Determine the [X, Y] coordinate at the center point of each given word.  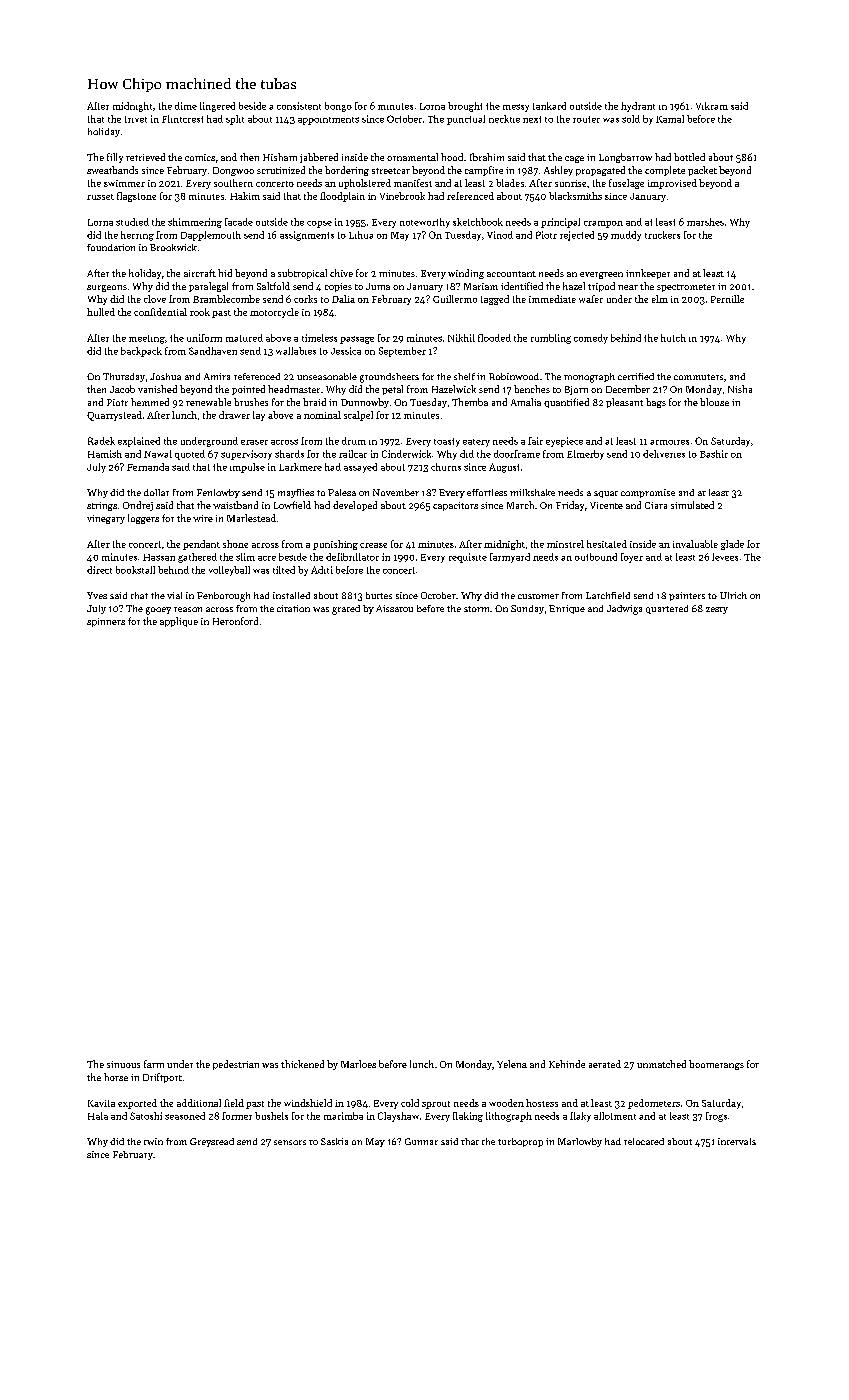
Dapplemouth [211, 236]
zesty [717, 610]
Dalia [343, 299]
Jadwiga [624, 610]
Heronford [235, 621]
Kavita [101, 1103]
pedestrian [236, 1065]
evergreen [601, 275]
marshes [705, 222]
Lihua [361, 235]
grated [346, 610]
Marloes [358, 1064]
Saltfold [273, 286]
